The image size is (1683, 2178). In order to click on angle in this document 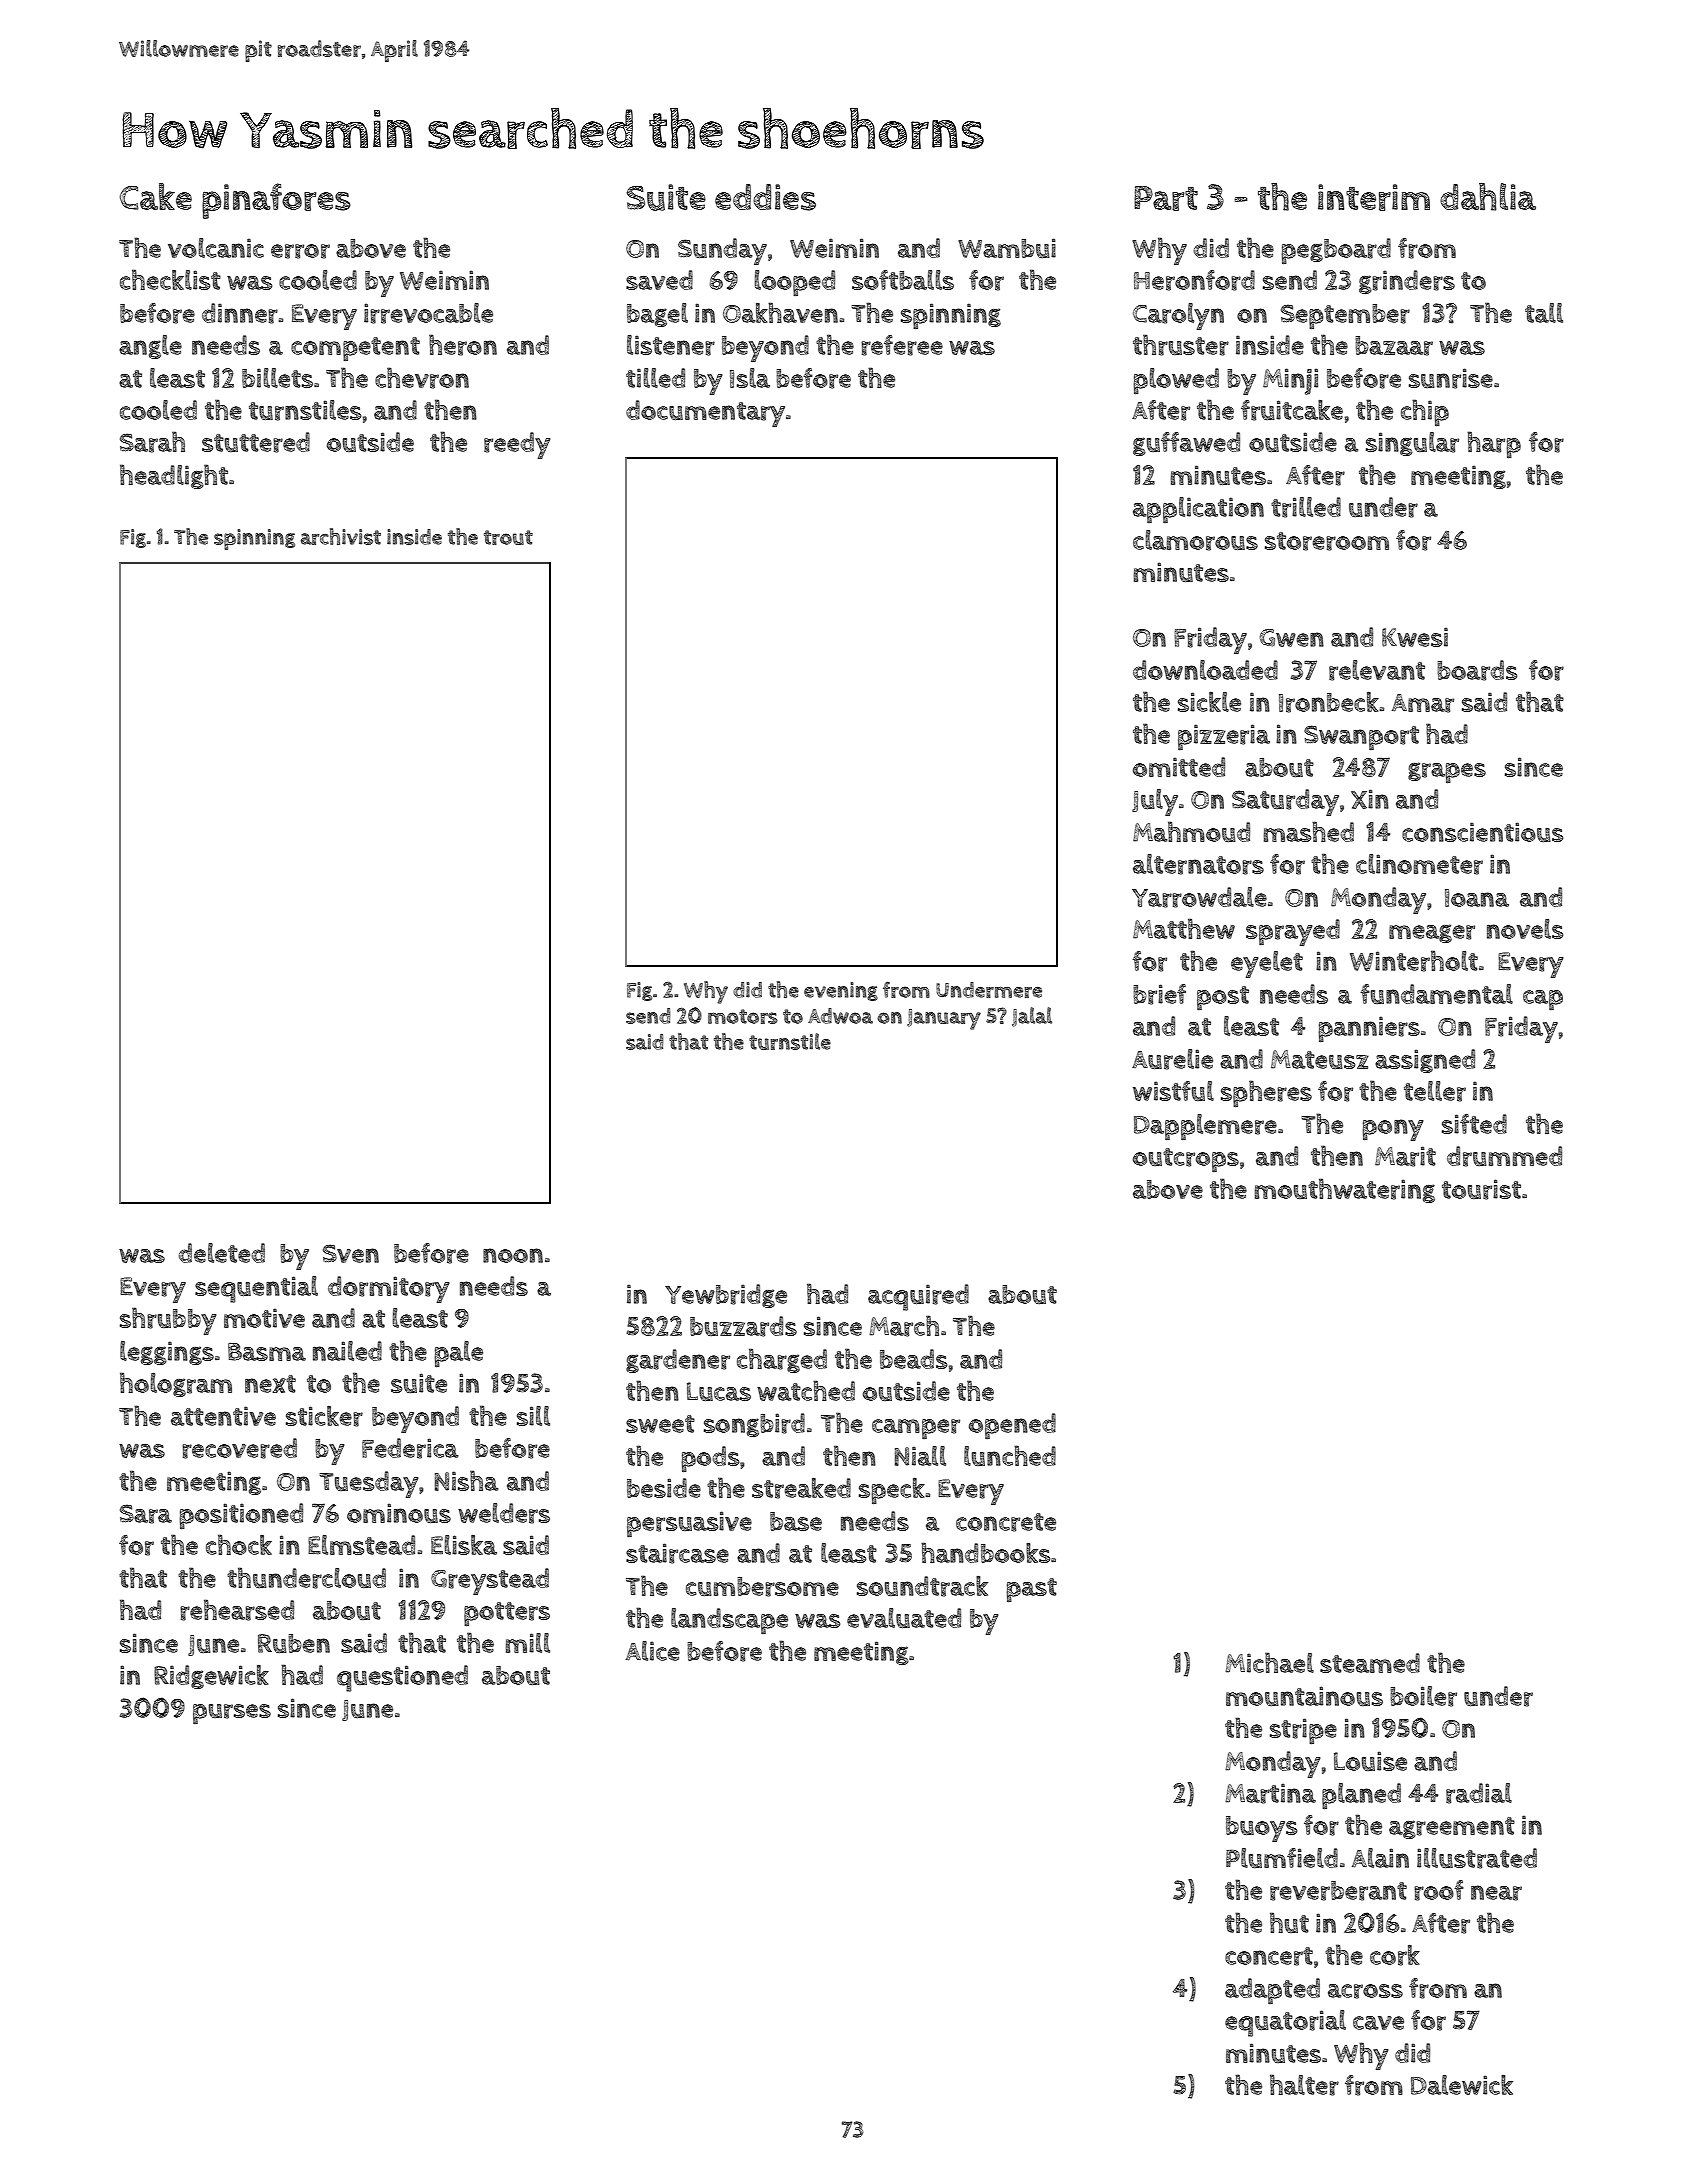, I will do `click(150, 347)`.
